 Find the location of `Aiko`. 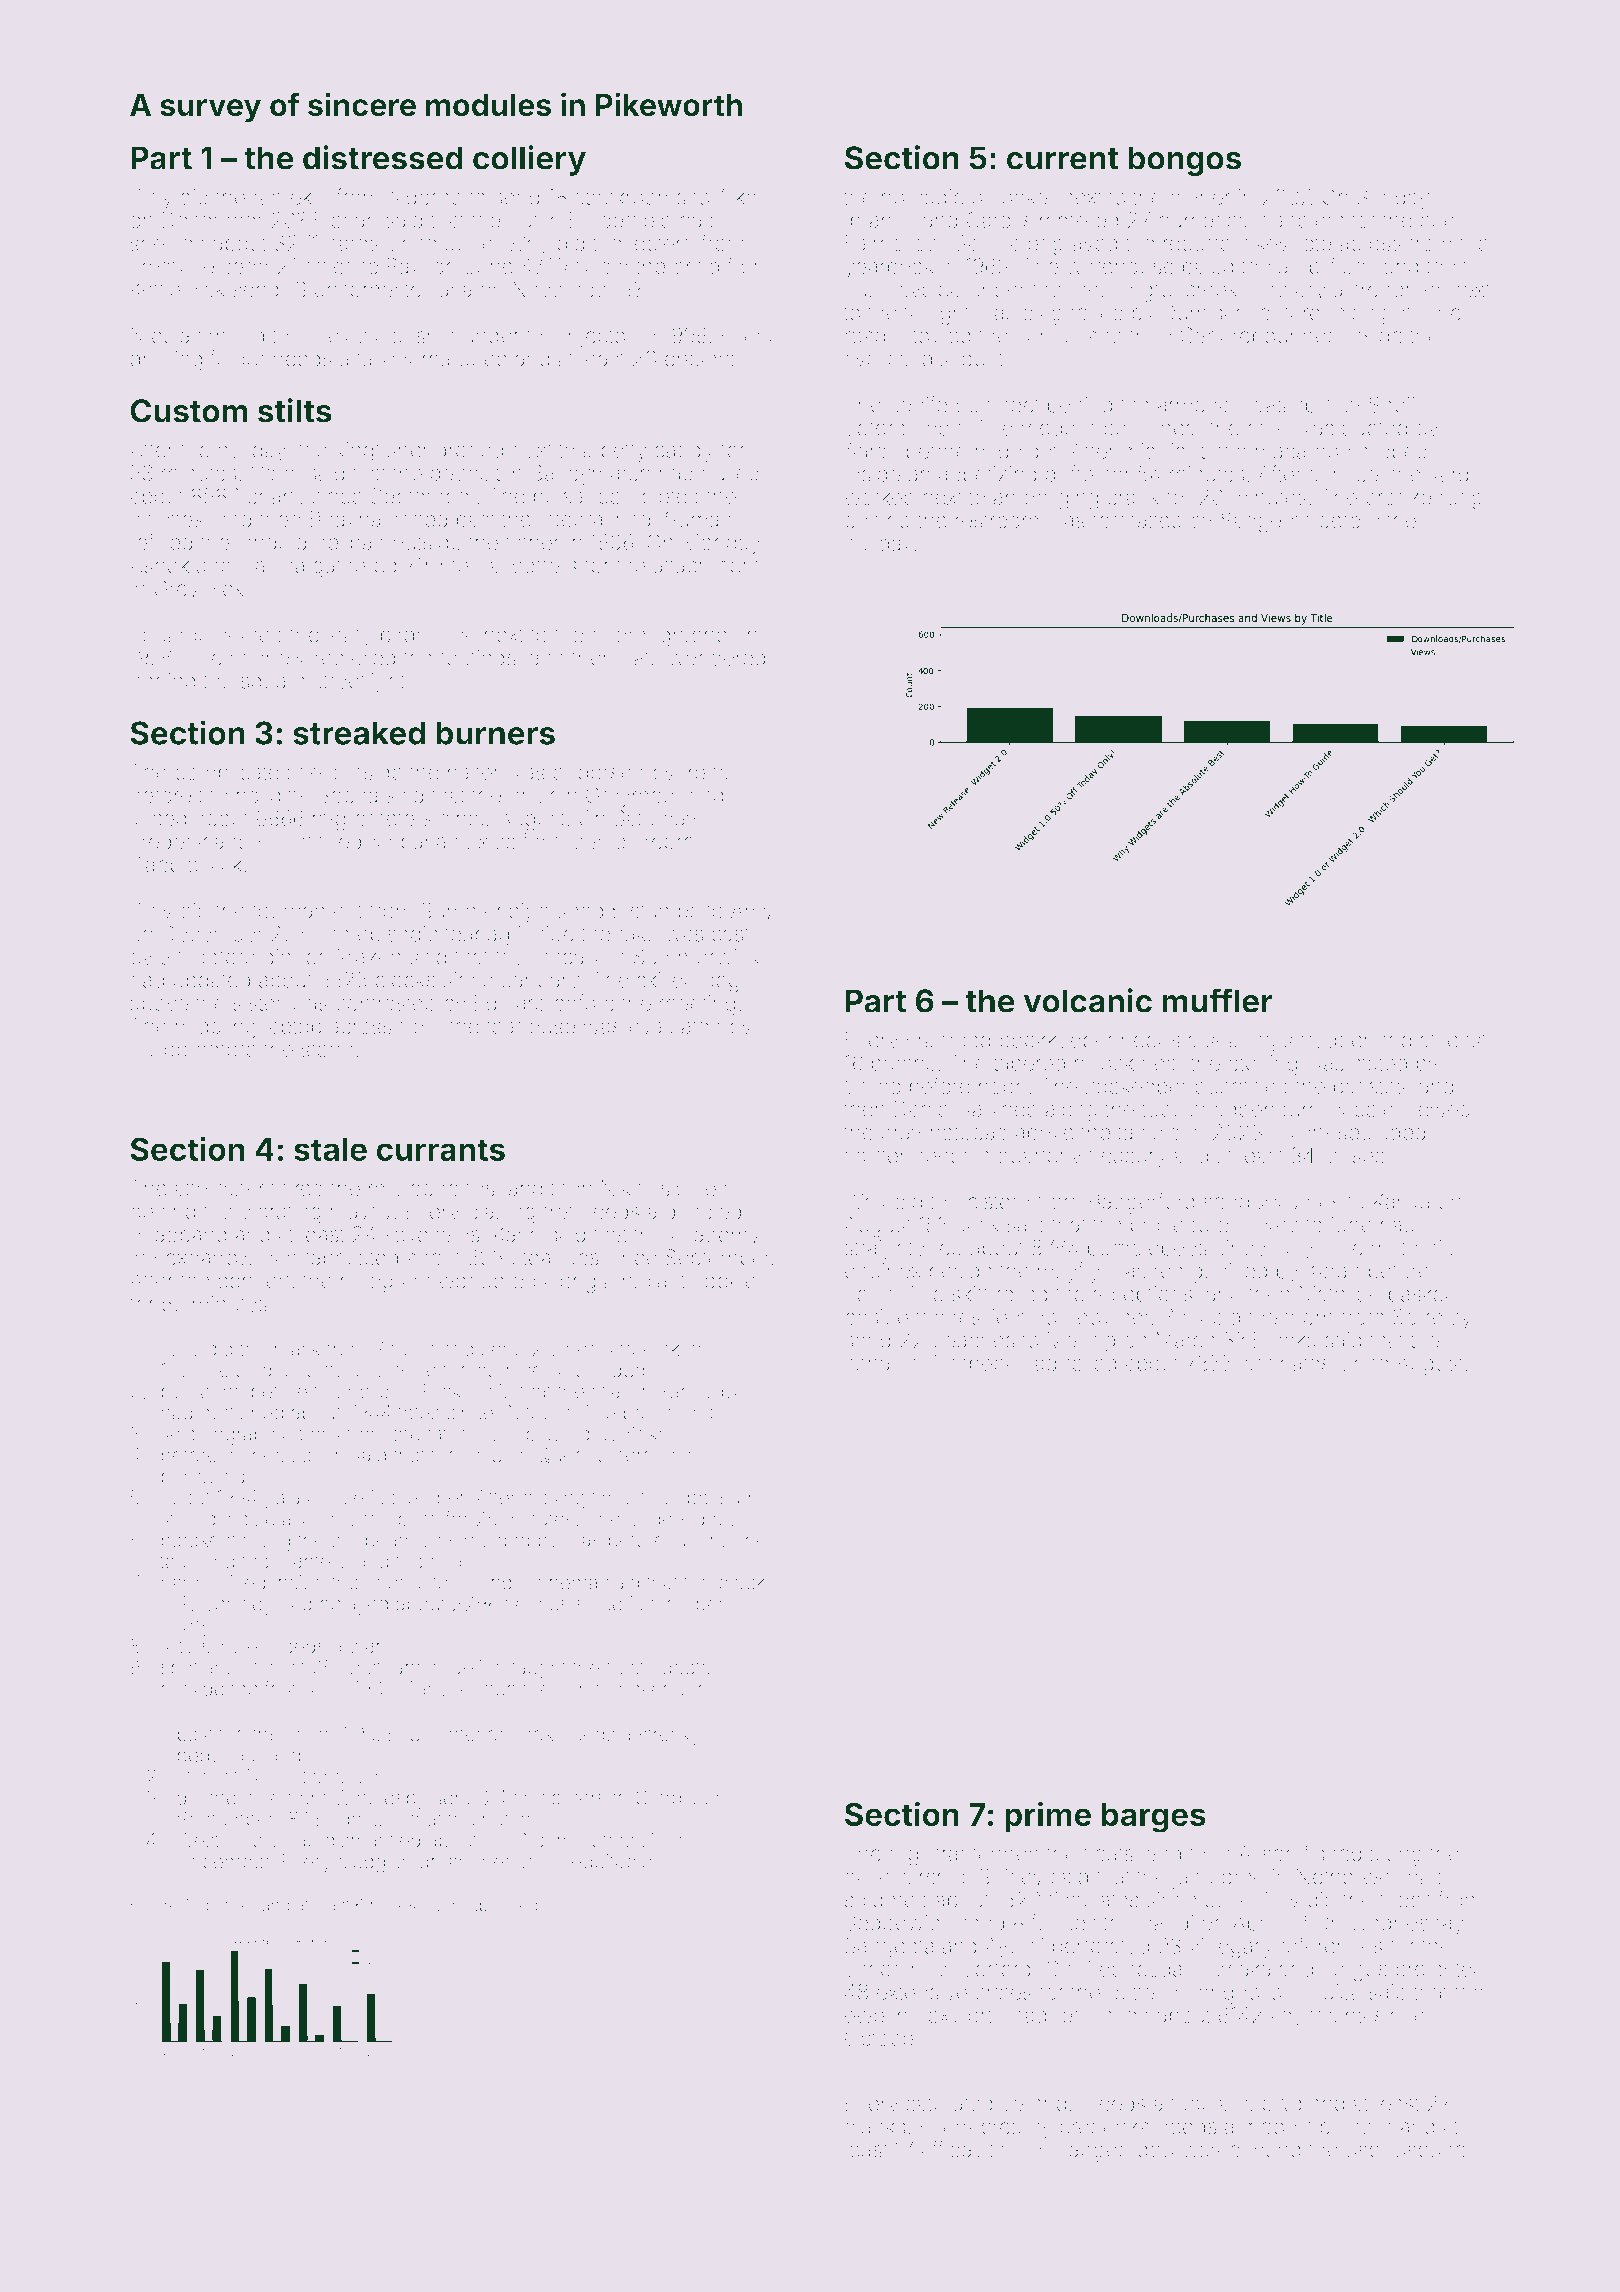

Aiko is located at coordinates (737, 197).
